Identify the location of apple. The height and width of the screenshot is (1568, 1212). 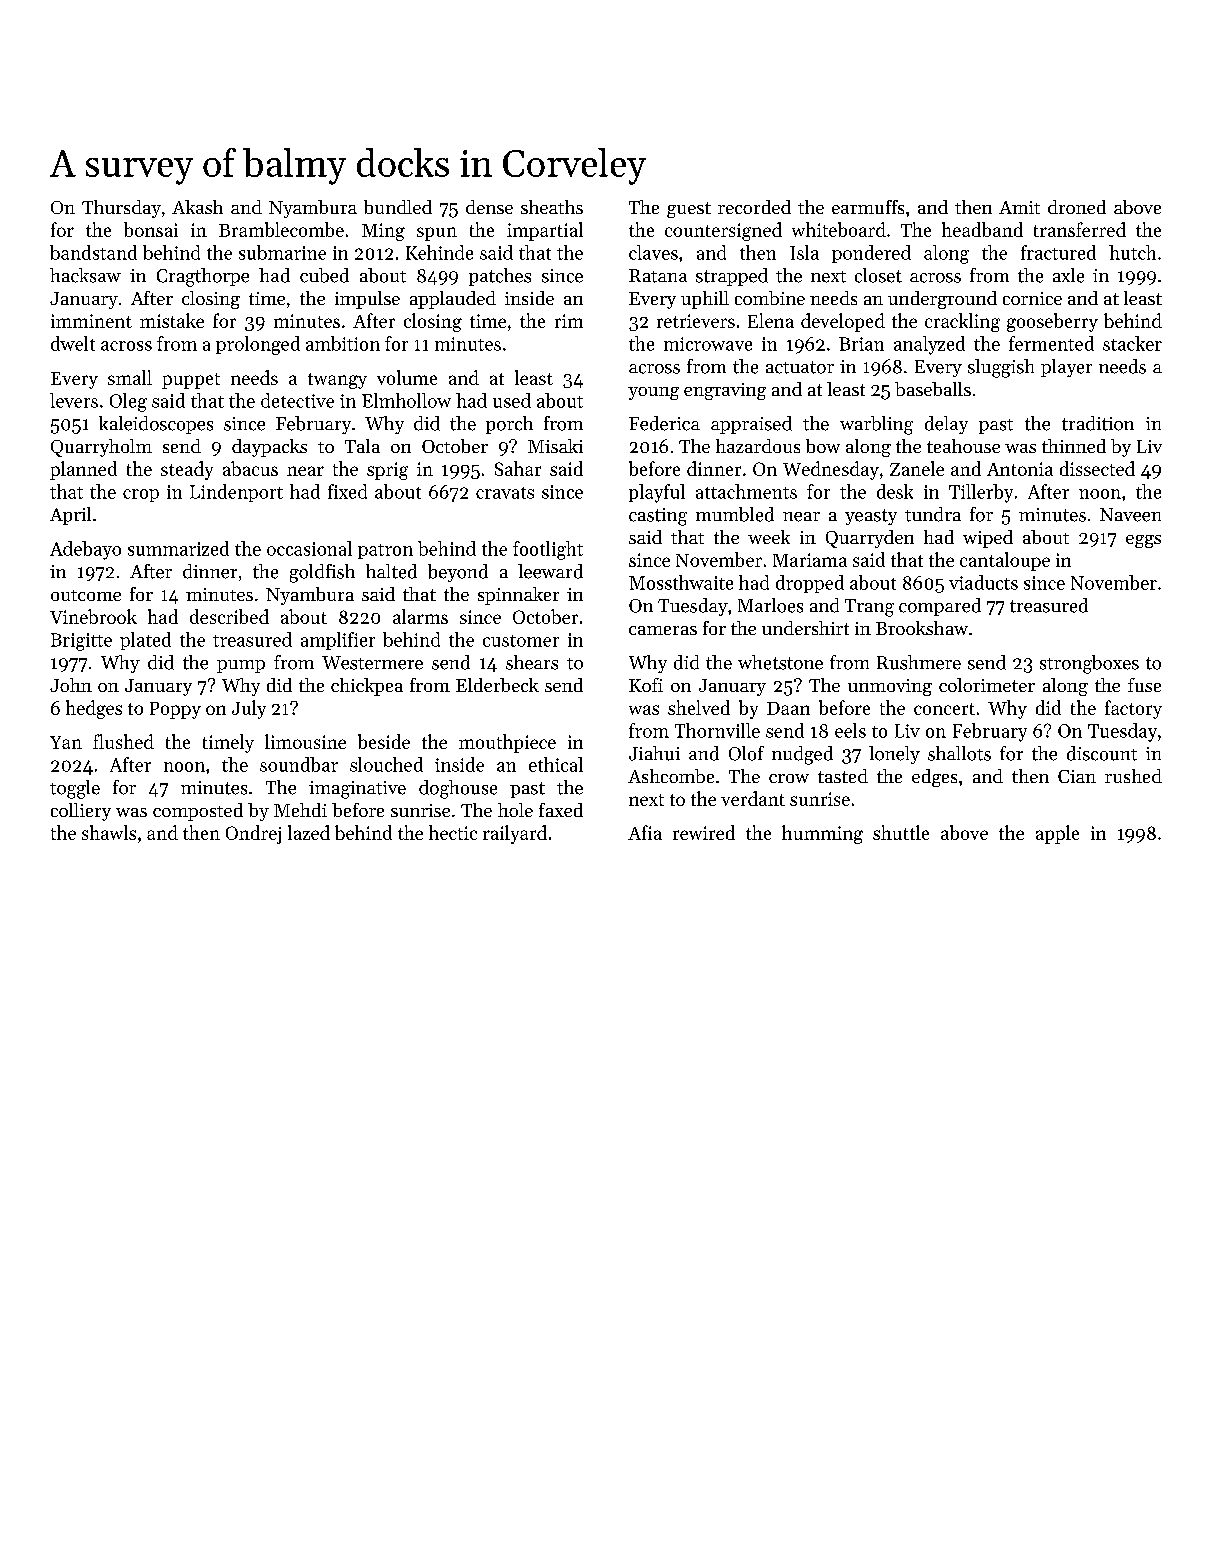
(1057, 834).
